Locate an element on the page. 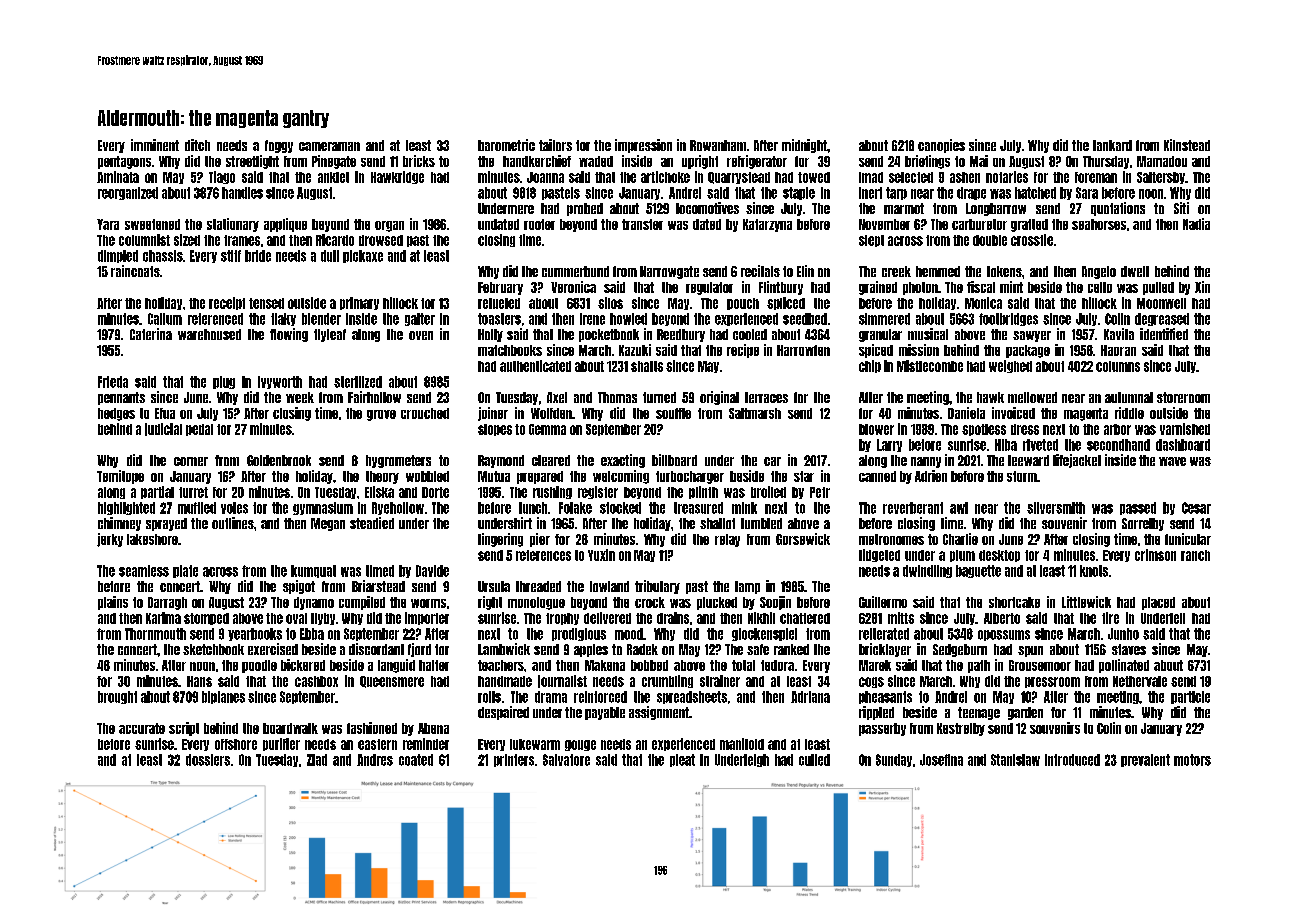  introduced is located at coordinates (1072, 760).
